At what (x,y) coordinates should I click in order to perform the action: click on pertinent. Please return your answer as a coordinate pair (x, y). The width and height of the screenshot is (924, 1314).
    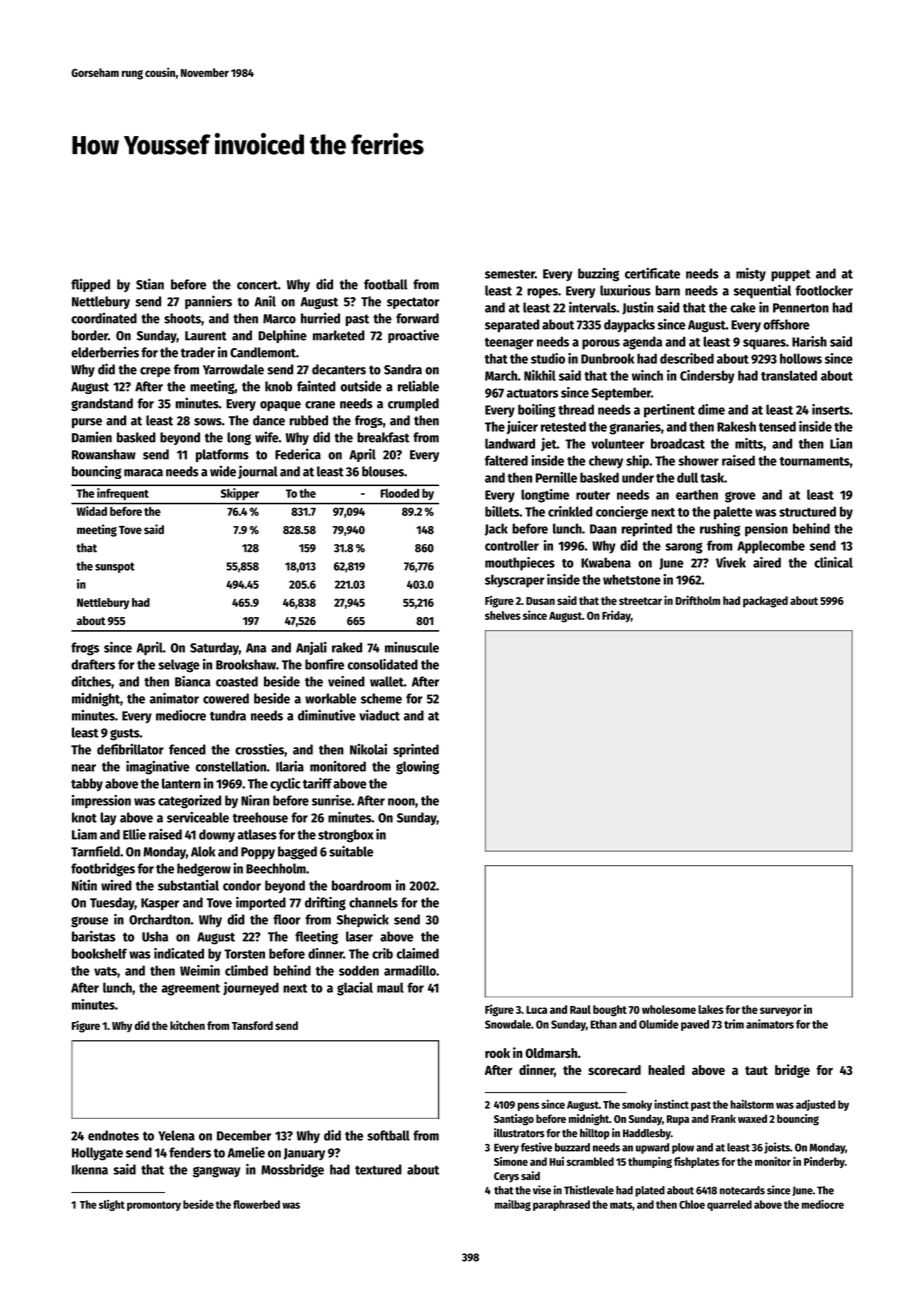
    Looking at the image, I should click on (669, 411).
